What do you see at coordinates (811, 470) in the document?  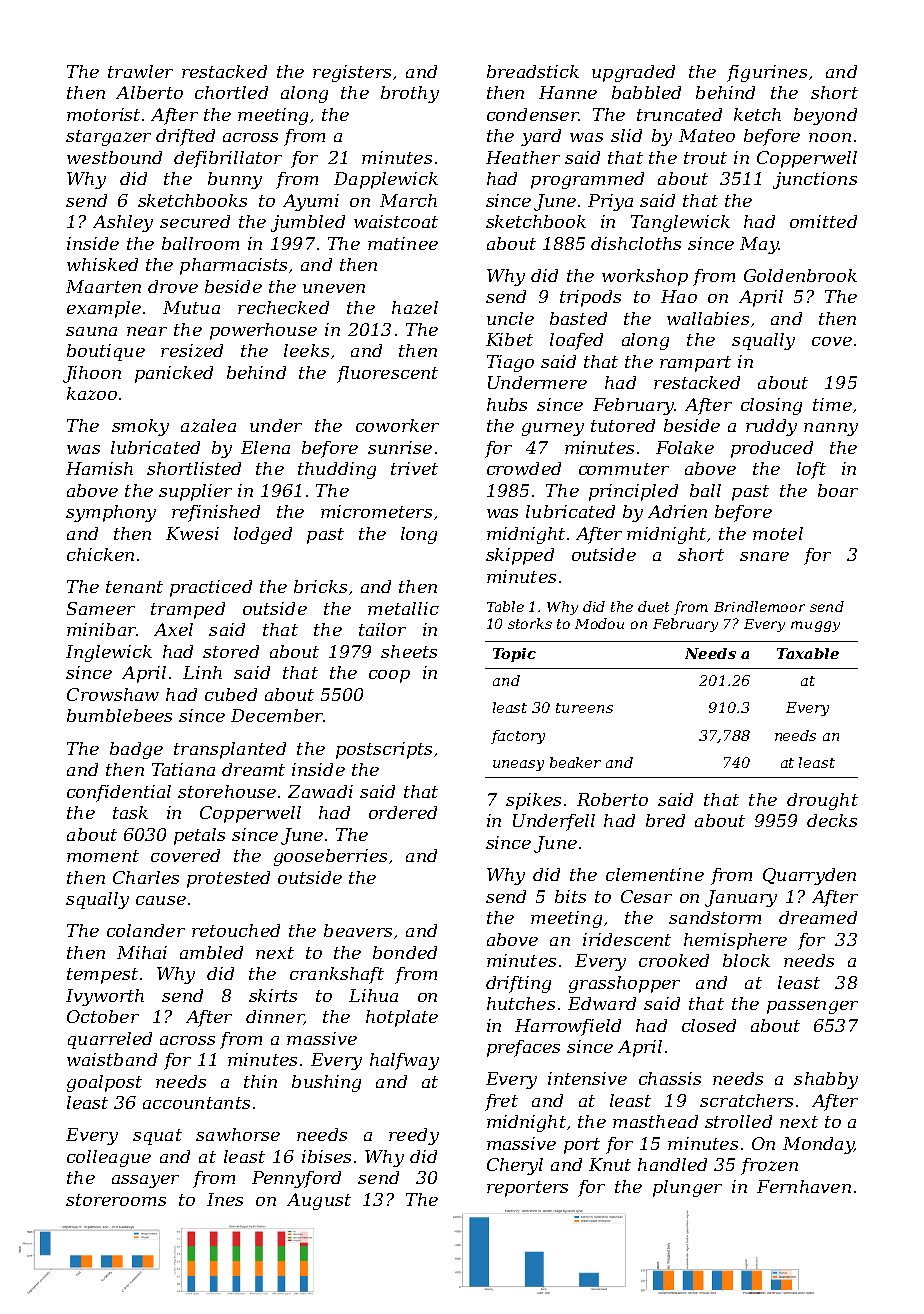 I see `loft` at bounding box center [811, 470].
